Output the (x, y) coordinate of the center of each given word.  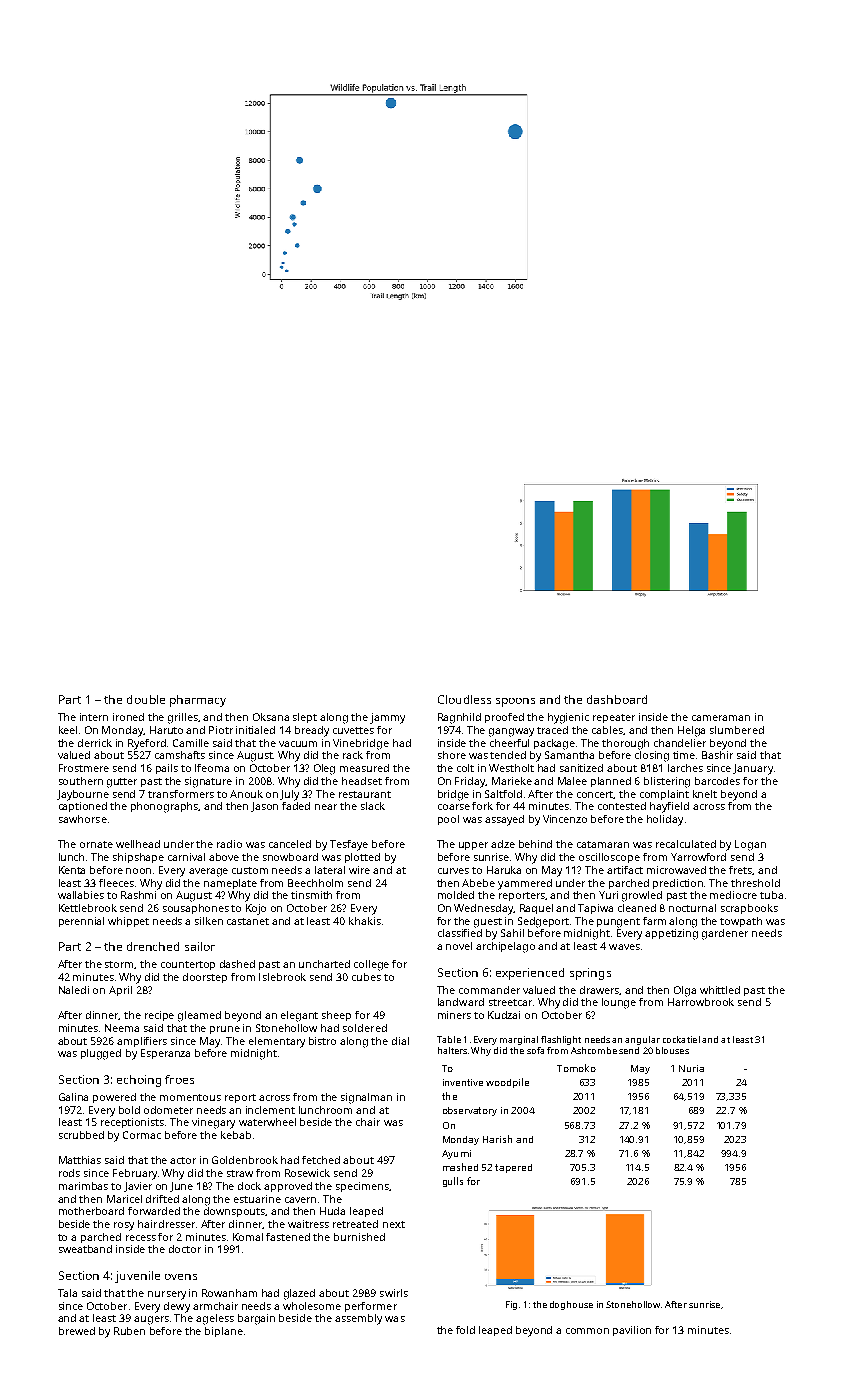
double (146, 699)
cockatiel (681, 1039)
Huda (332, 1211)
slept (305, 718)
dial (400, 1041)
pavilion (632, 1331)
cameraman (721, 718)
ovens (181, 1277)
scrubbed (81, 1135)
